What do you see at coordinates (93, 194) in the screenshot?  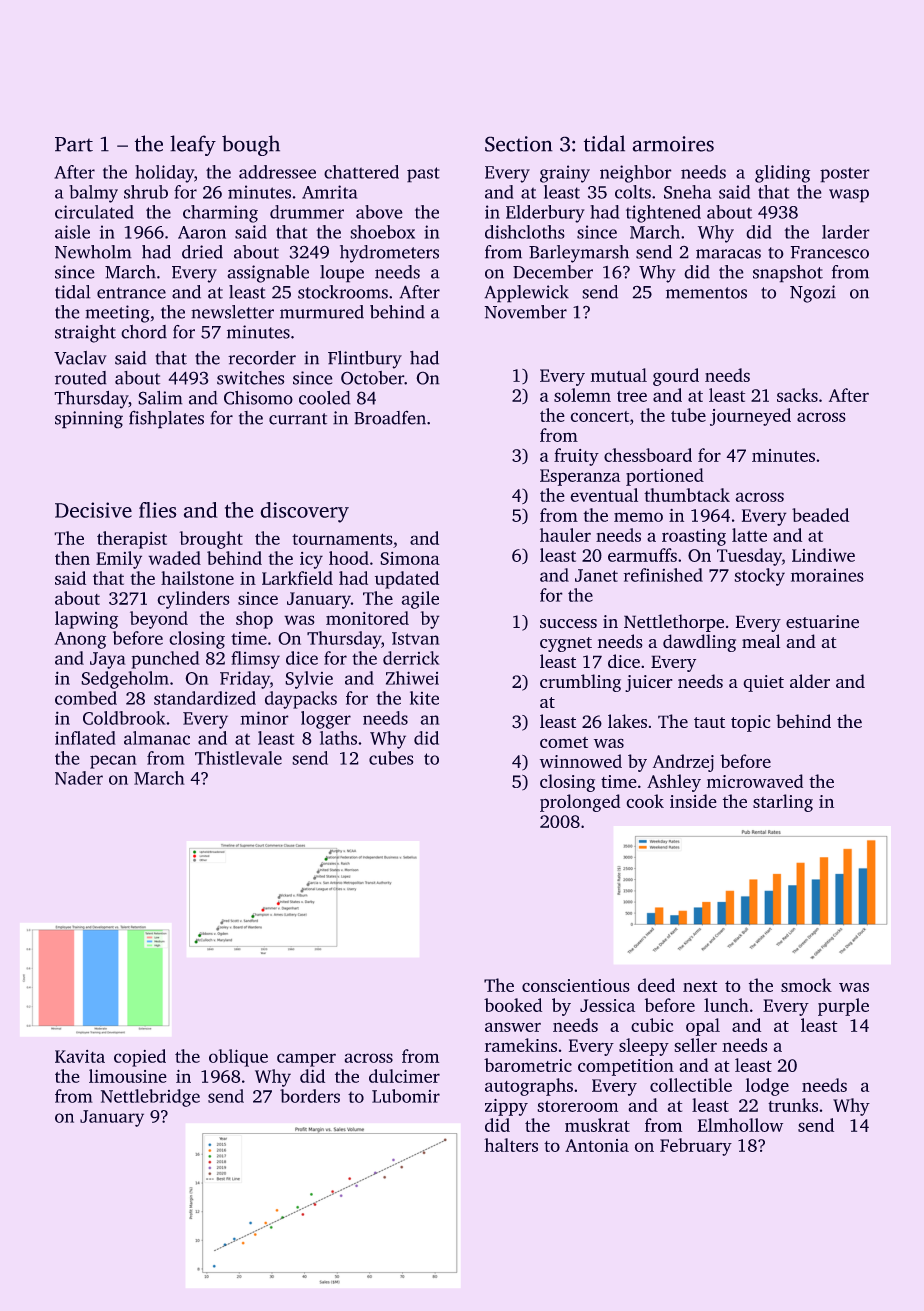 I see `balmy` at bounding box center [93, 194].
